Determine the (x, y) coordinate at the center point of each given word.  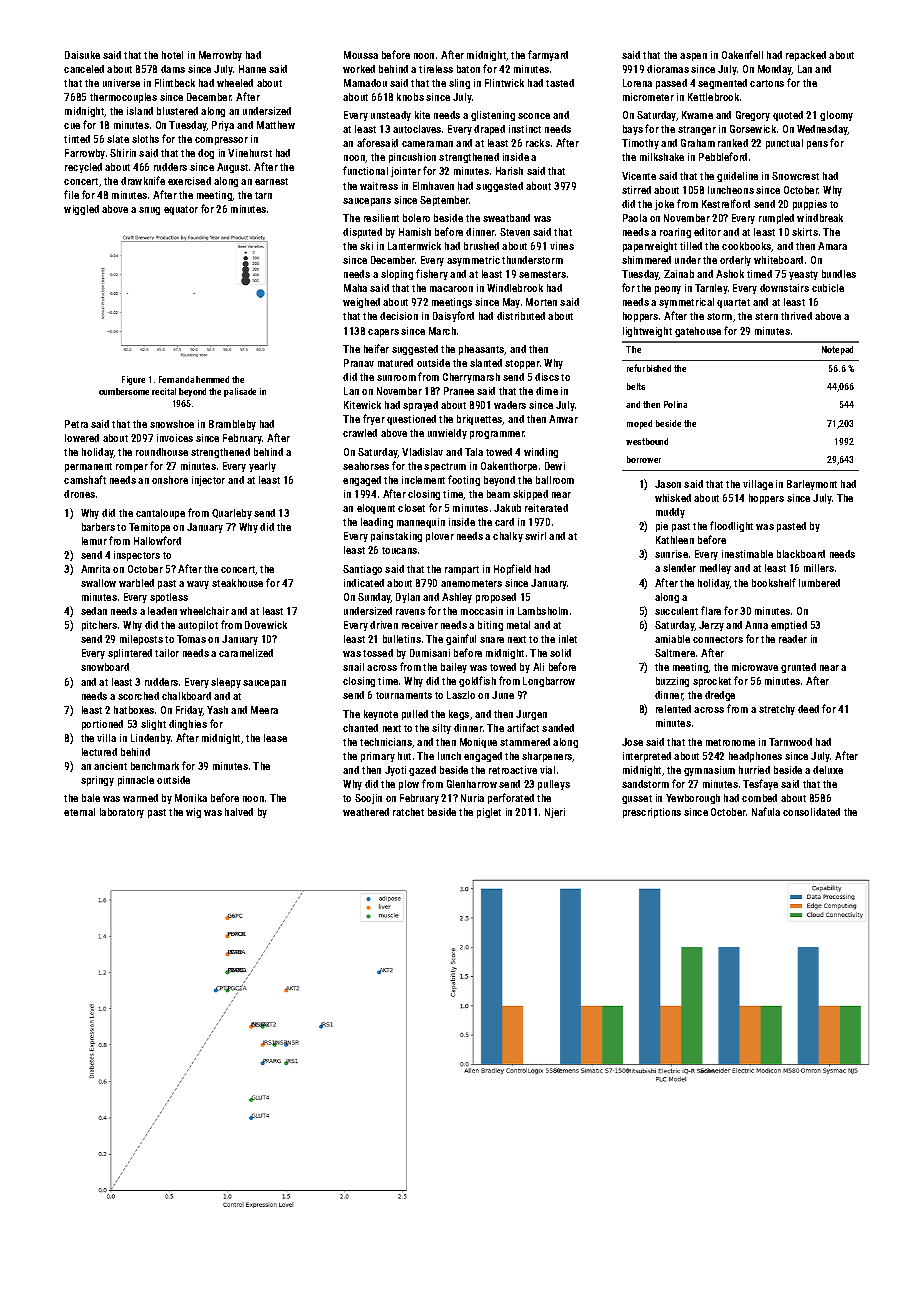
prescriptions (652, 813)
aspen (693, 57)
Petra (76, 424)
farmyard (548, 55)
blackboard (801, 554)
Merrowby (220, 56)
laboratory (122, 813)
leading (377, 523)
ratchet (408, 812)
